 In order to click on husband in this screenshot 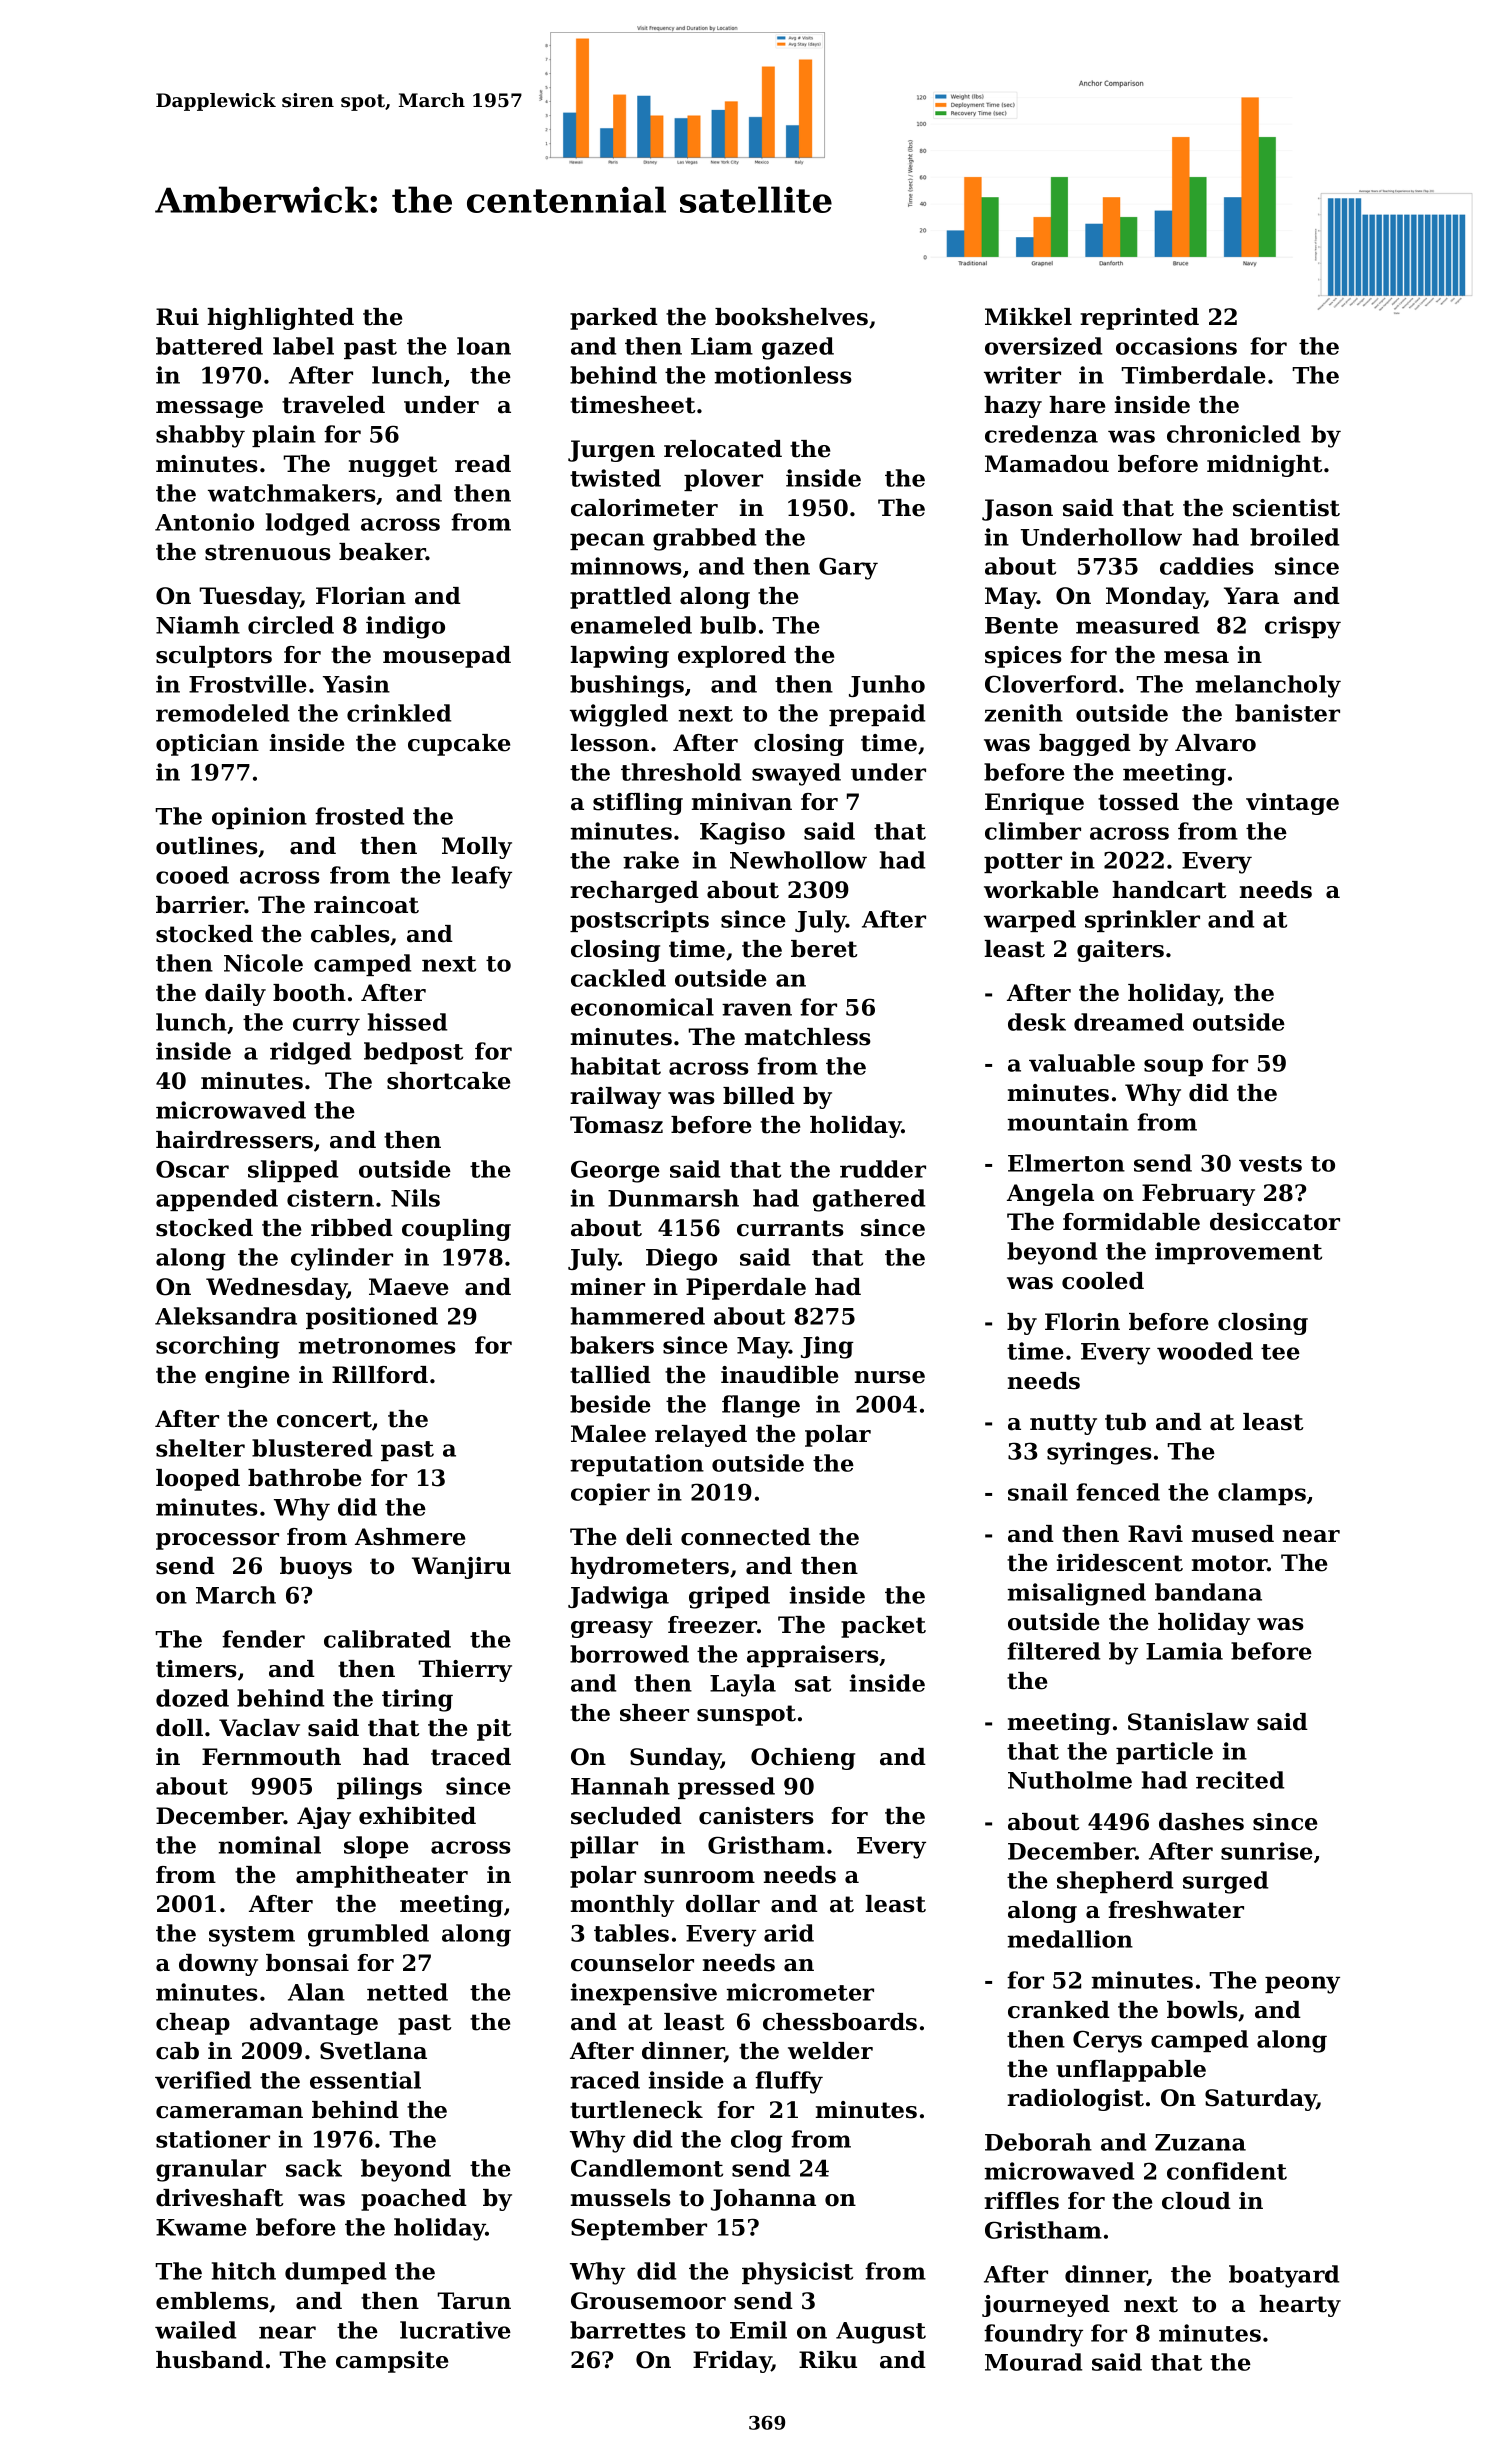, I will do `click(210, 2360)`.
